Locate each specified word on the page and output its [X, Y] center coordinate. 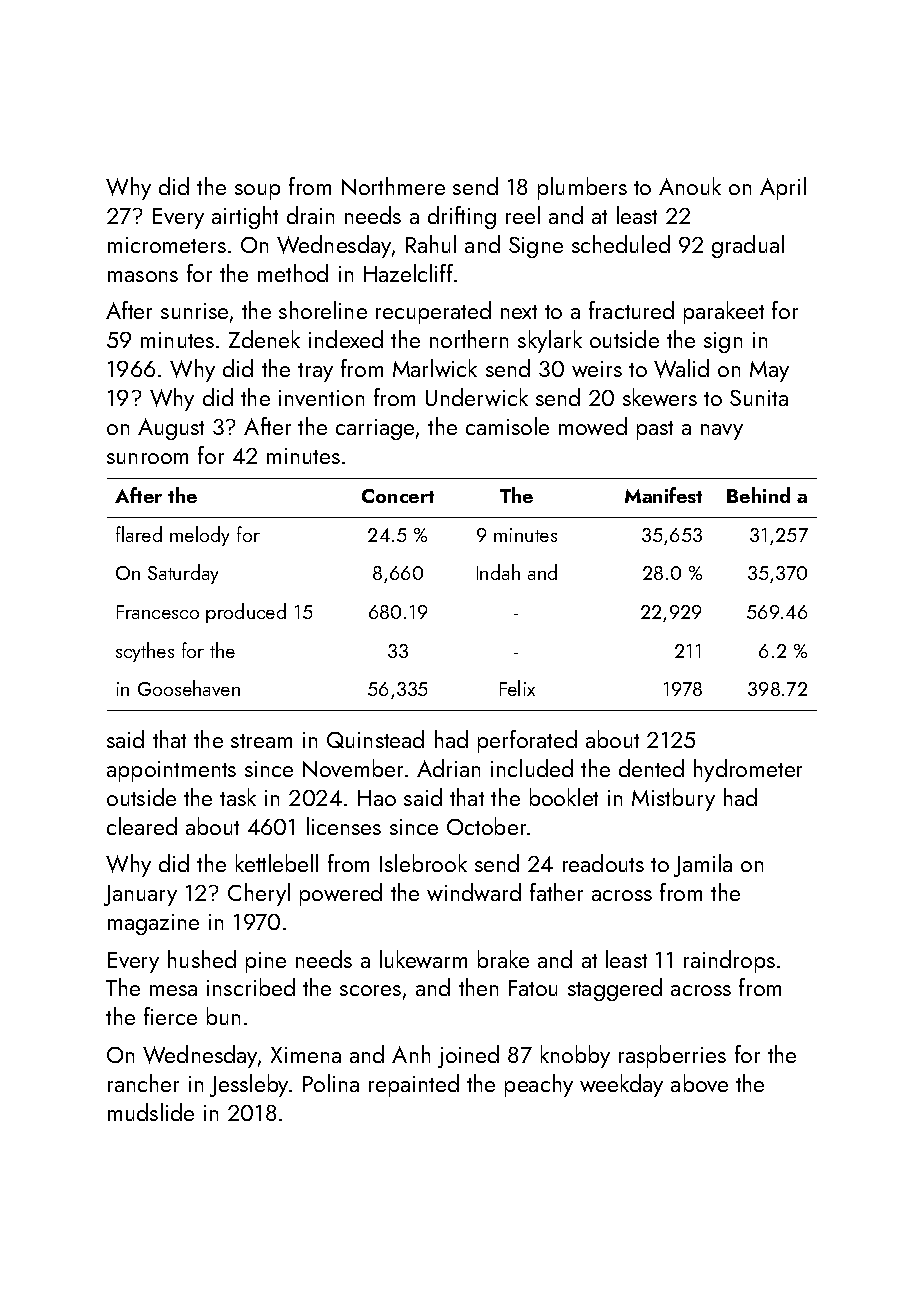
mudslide [151, 1112]
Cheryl [259, 894]
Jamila [703, 865]
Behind [758, 495]
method [293, 273]
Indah [498, 572]
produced [246, 613]
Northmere [393, 186]
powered [341, 894]
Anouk [690, 186]
